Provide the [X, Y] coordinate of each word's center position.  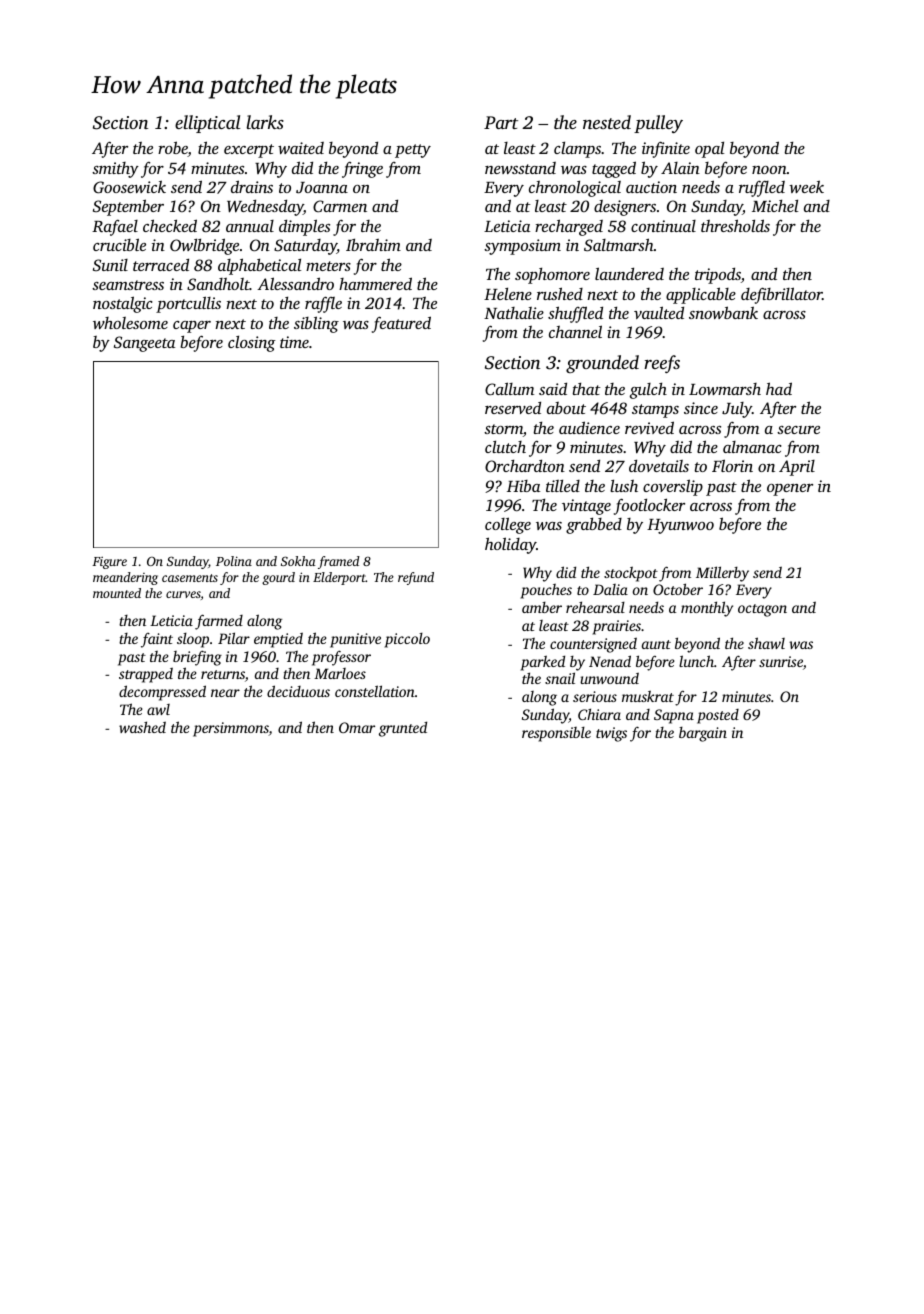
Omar [357, 727]
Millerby [722, 574]
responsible [556, 734]
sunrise [781, 661]
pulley [658, 124]
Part [501, 122]
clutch [505, 446]
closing [252, 343]
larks [265, 122]
